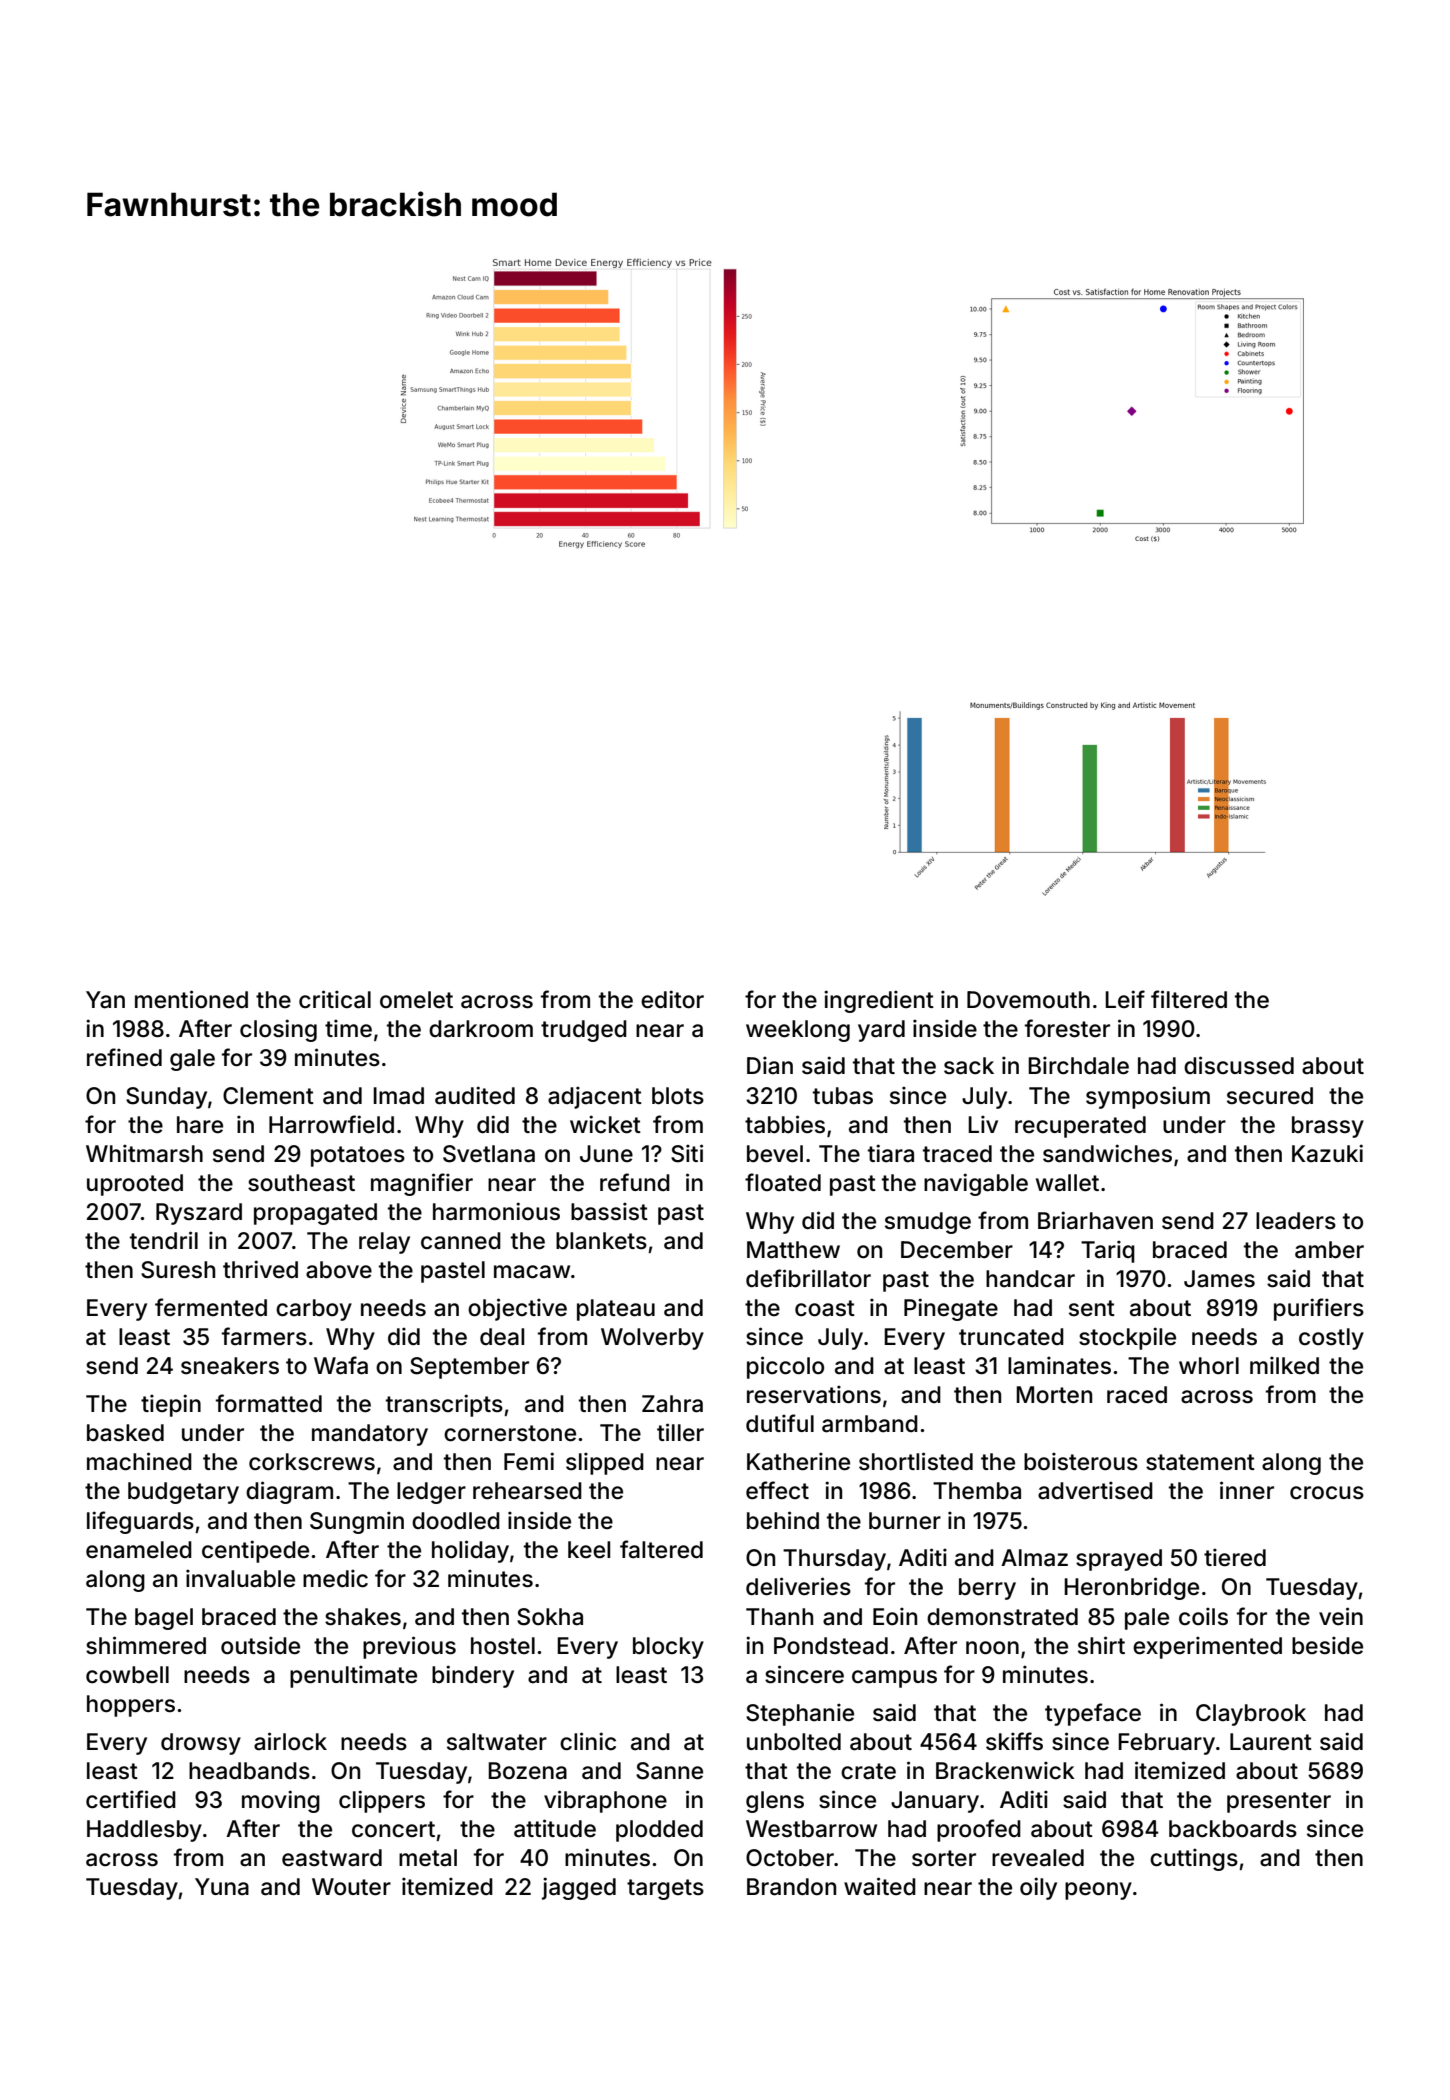 The height and width of the screenshot is (2100, 1450). I want to click on Birchdale, so click(1078, 1065).
